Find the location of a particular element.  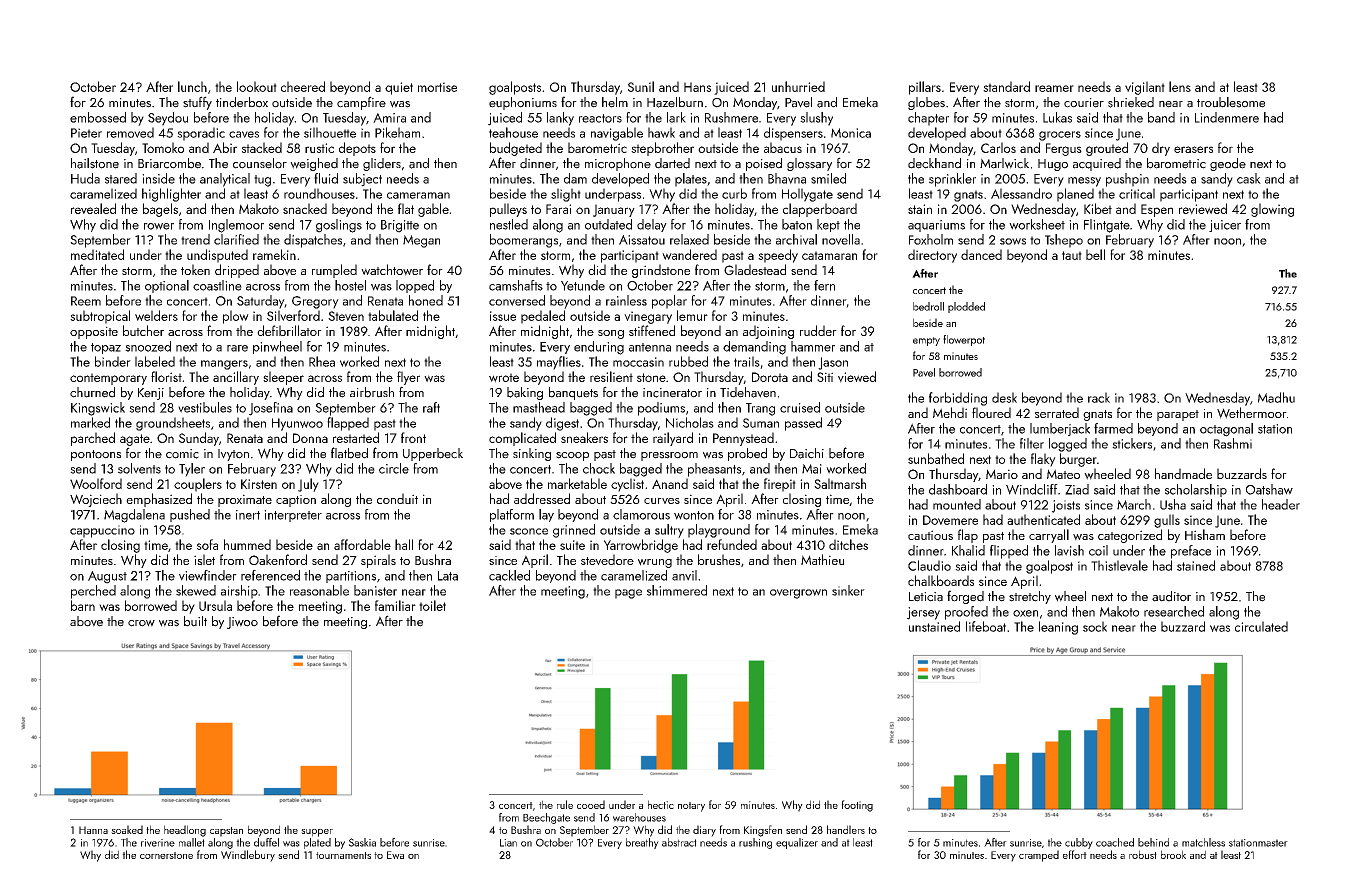

pushed is located at coordinates (190, 515).
